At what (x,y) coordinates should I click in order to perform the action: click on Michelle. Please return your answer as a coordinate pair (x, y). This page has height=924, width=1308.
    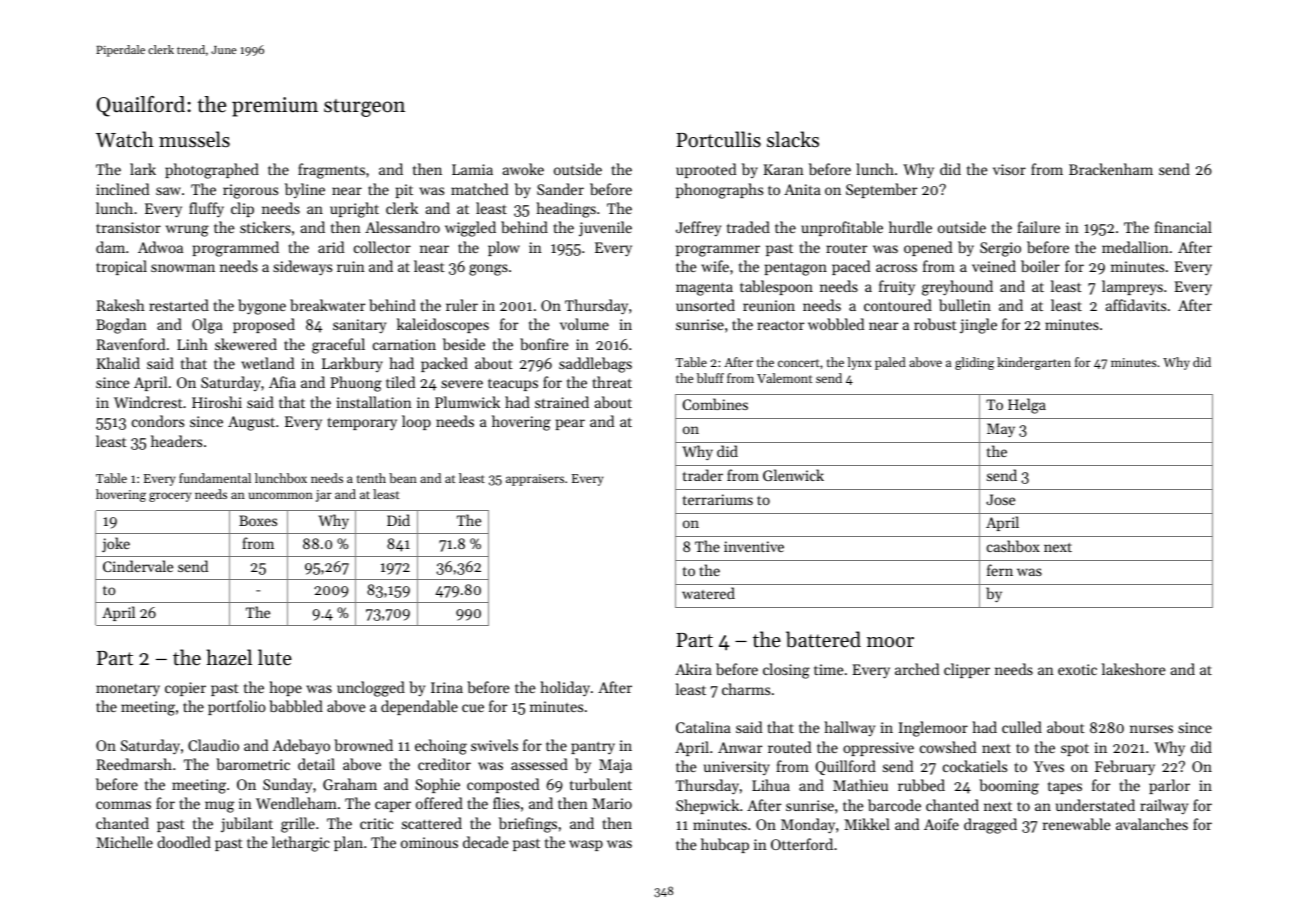
    Looking at the image, I should click on (124, 842).
